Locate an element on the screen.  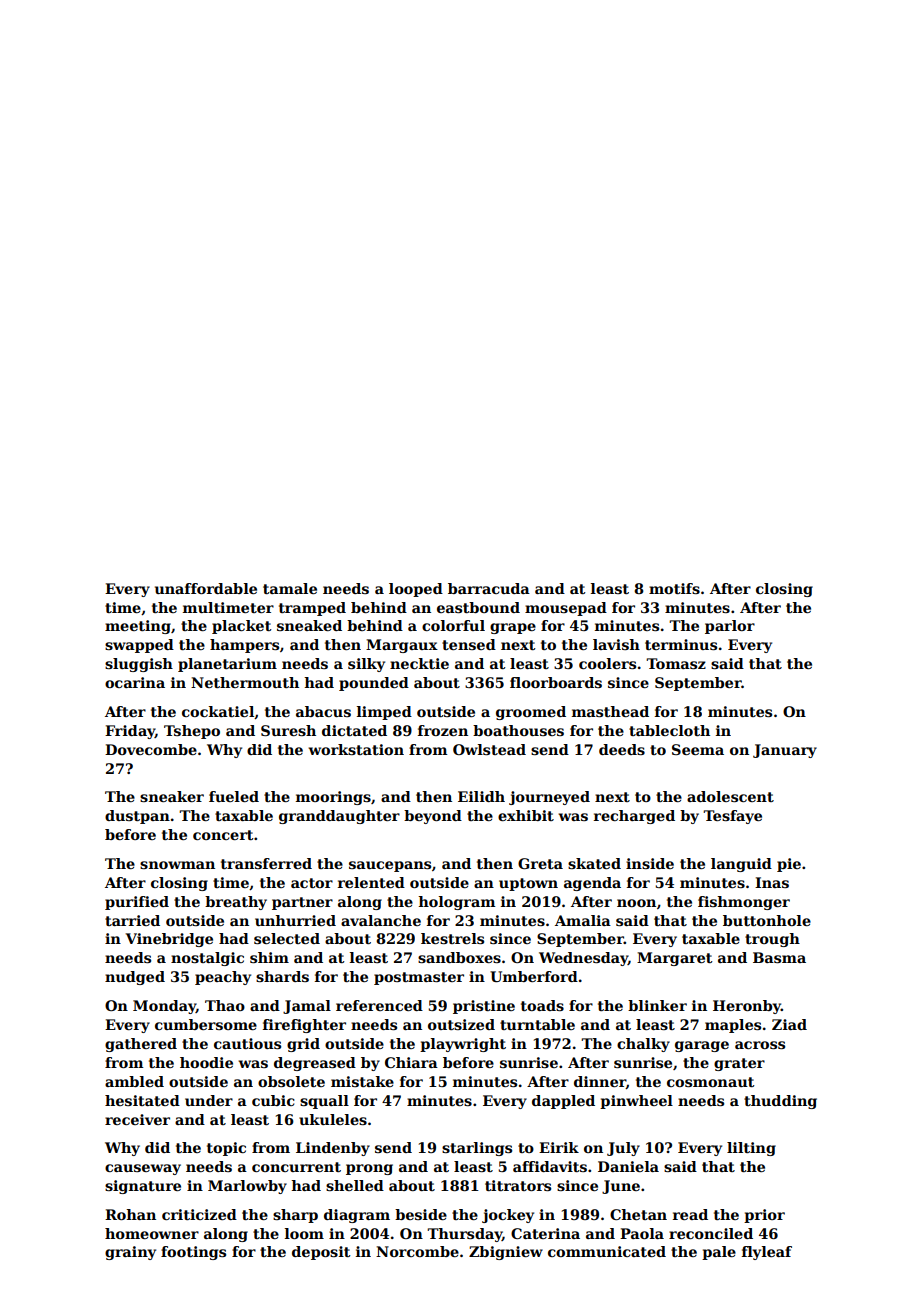
Suresh is located at coordinates (288, 730).
